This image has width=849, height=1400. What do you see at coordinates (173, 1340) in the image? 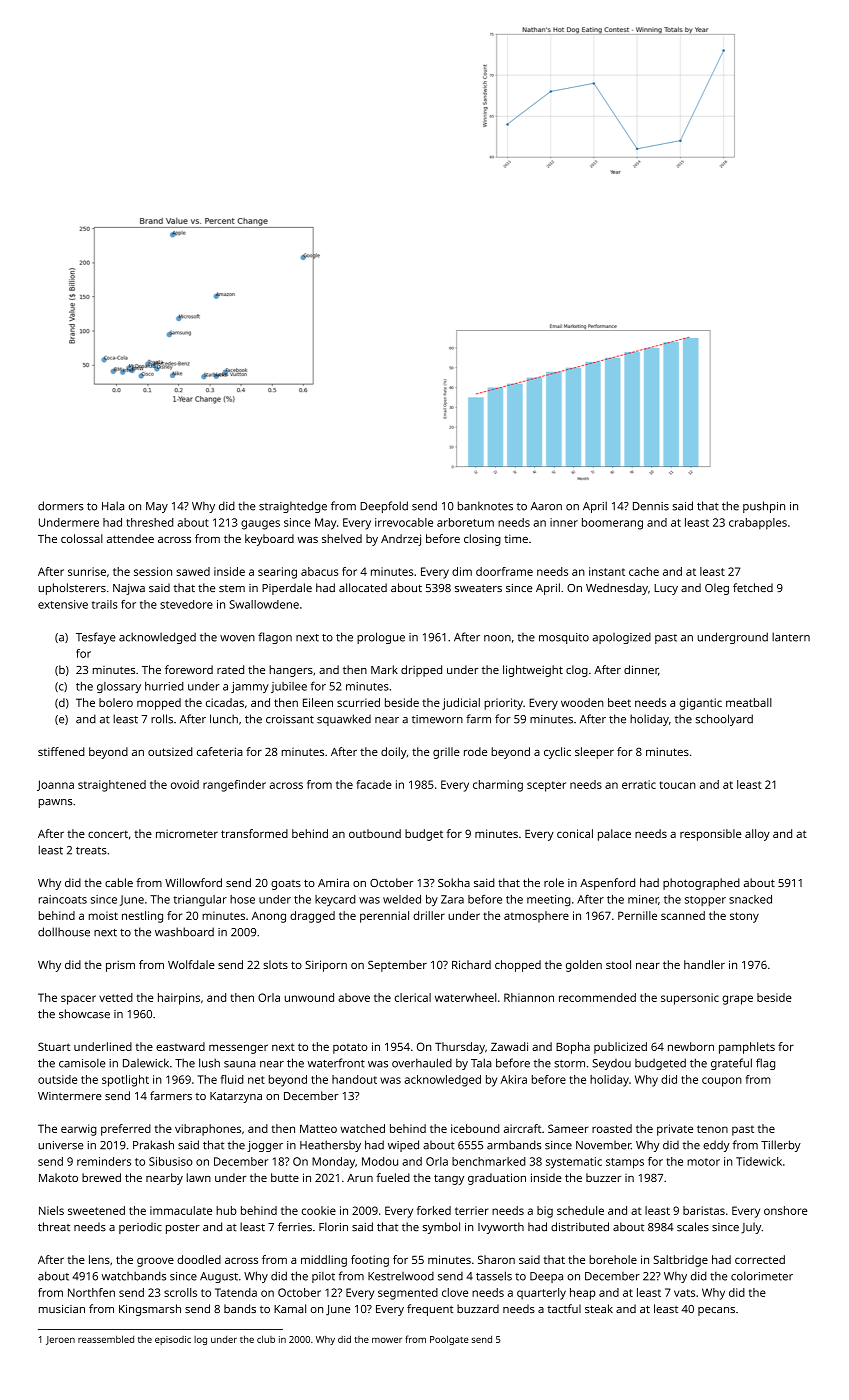
I see `episodic` at bounding box center [173, 1340].
